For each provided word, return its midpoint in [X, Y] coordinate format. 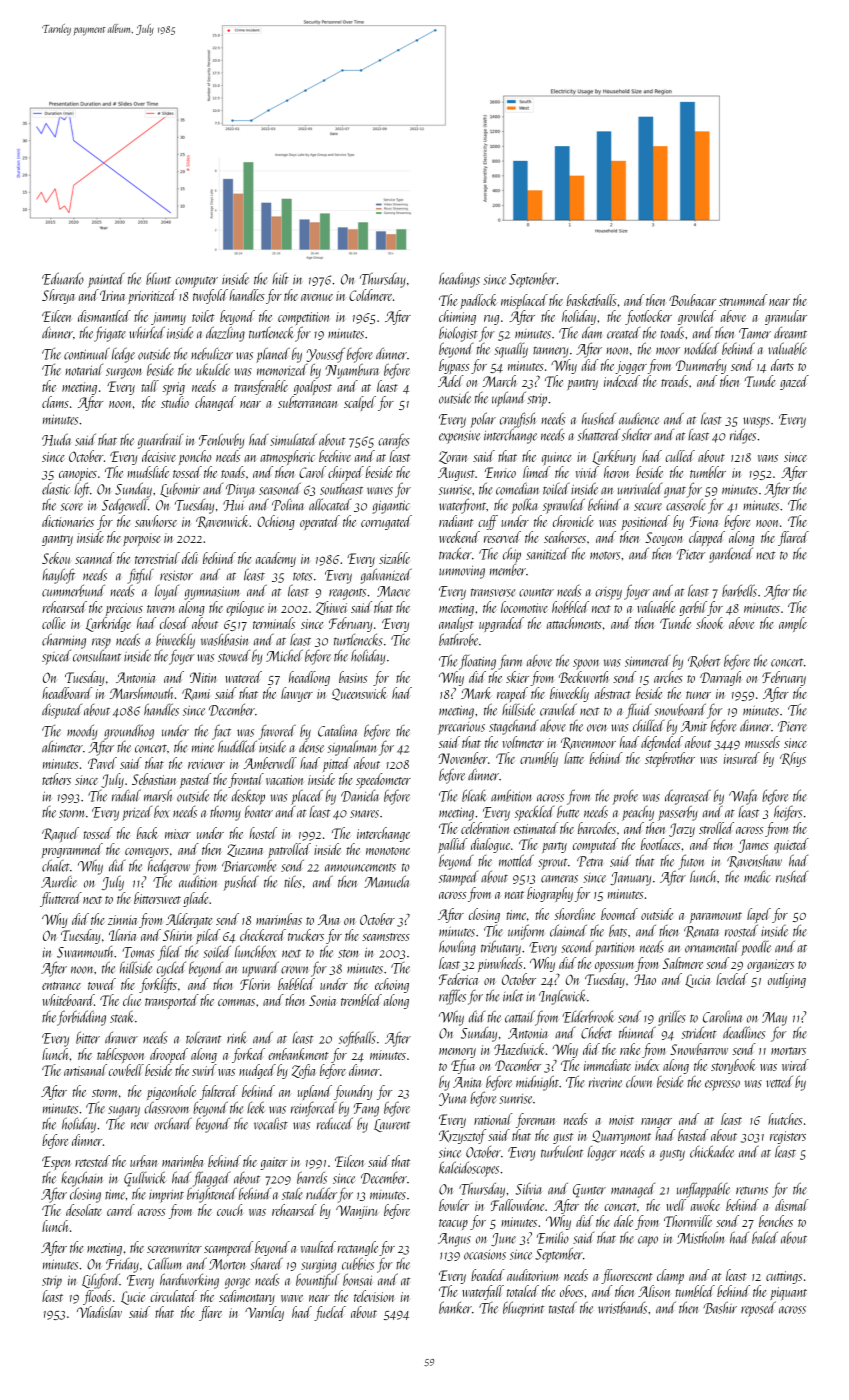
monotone [388, 851]
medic [757, 876]
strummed [743, 300]
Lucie [133, 1298]
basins [353, 677]
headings [459, 280]
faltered [219, 1092]
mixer [178, 834]
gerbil [693, 608]
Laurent [392, 1125]
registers [788, 1137]
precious [124, 609]
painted [106, 280]
